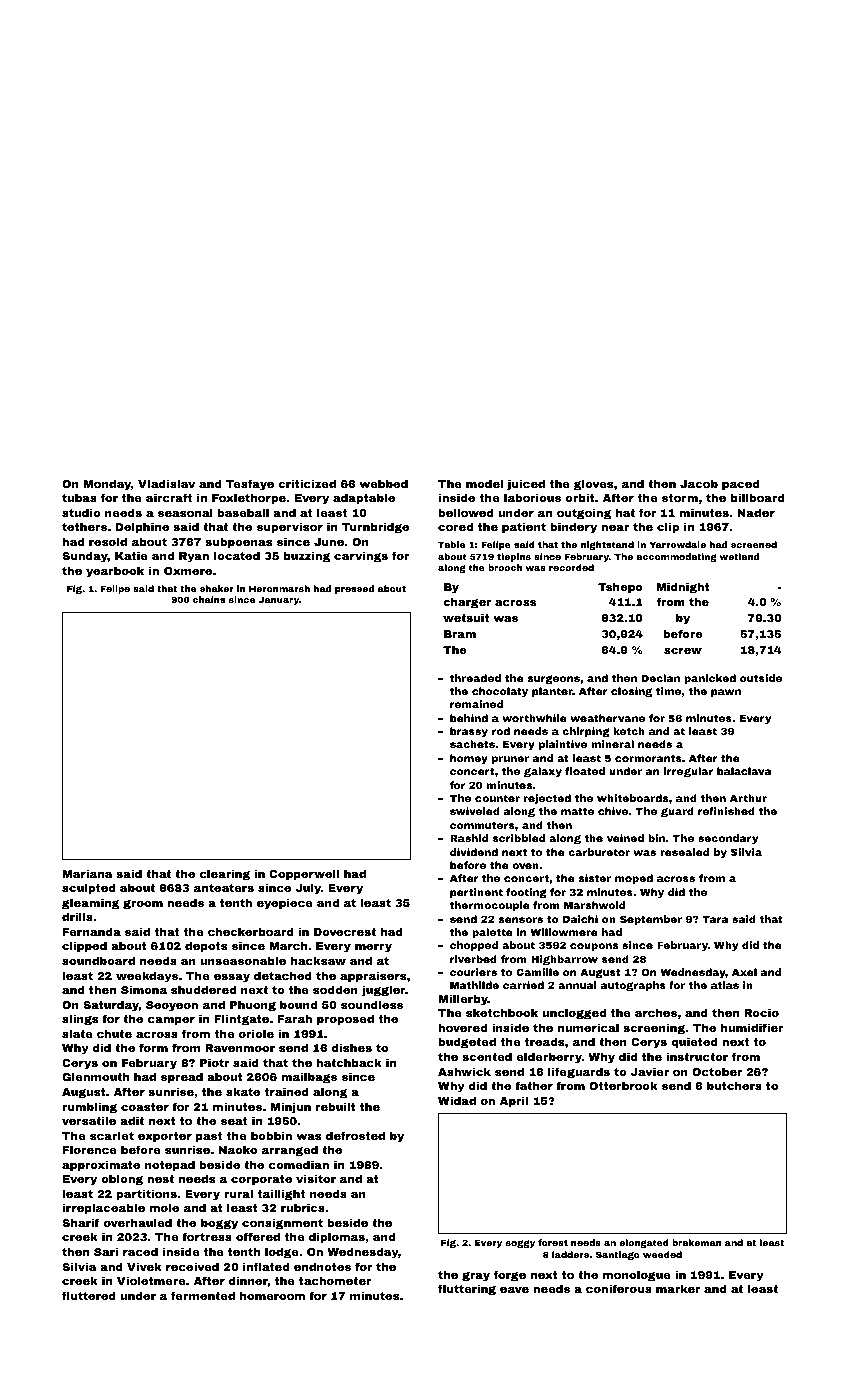 The height and width of the page is (1400, 849). What do you see at coordinates (678, 1288) in the page?
I see `marker` at bounding box center [678, 1288].
